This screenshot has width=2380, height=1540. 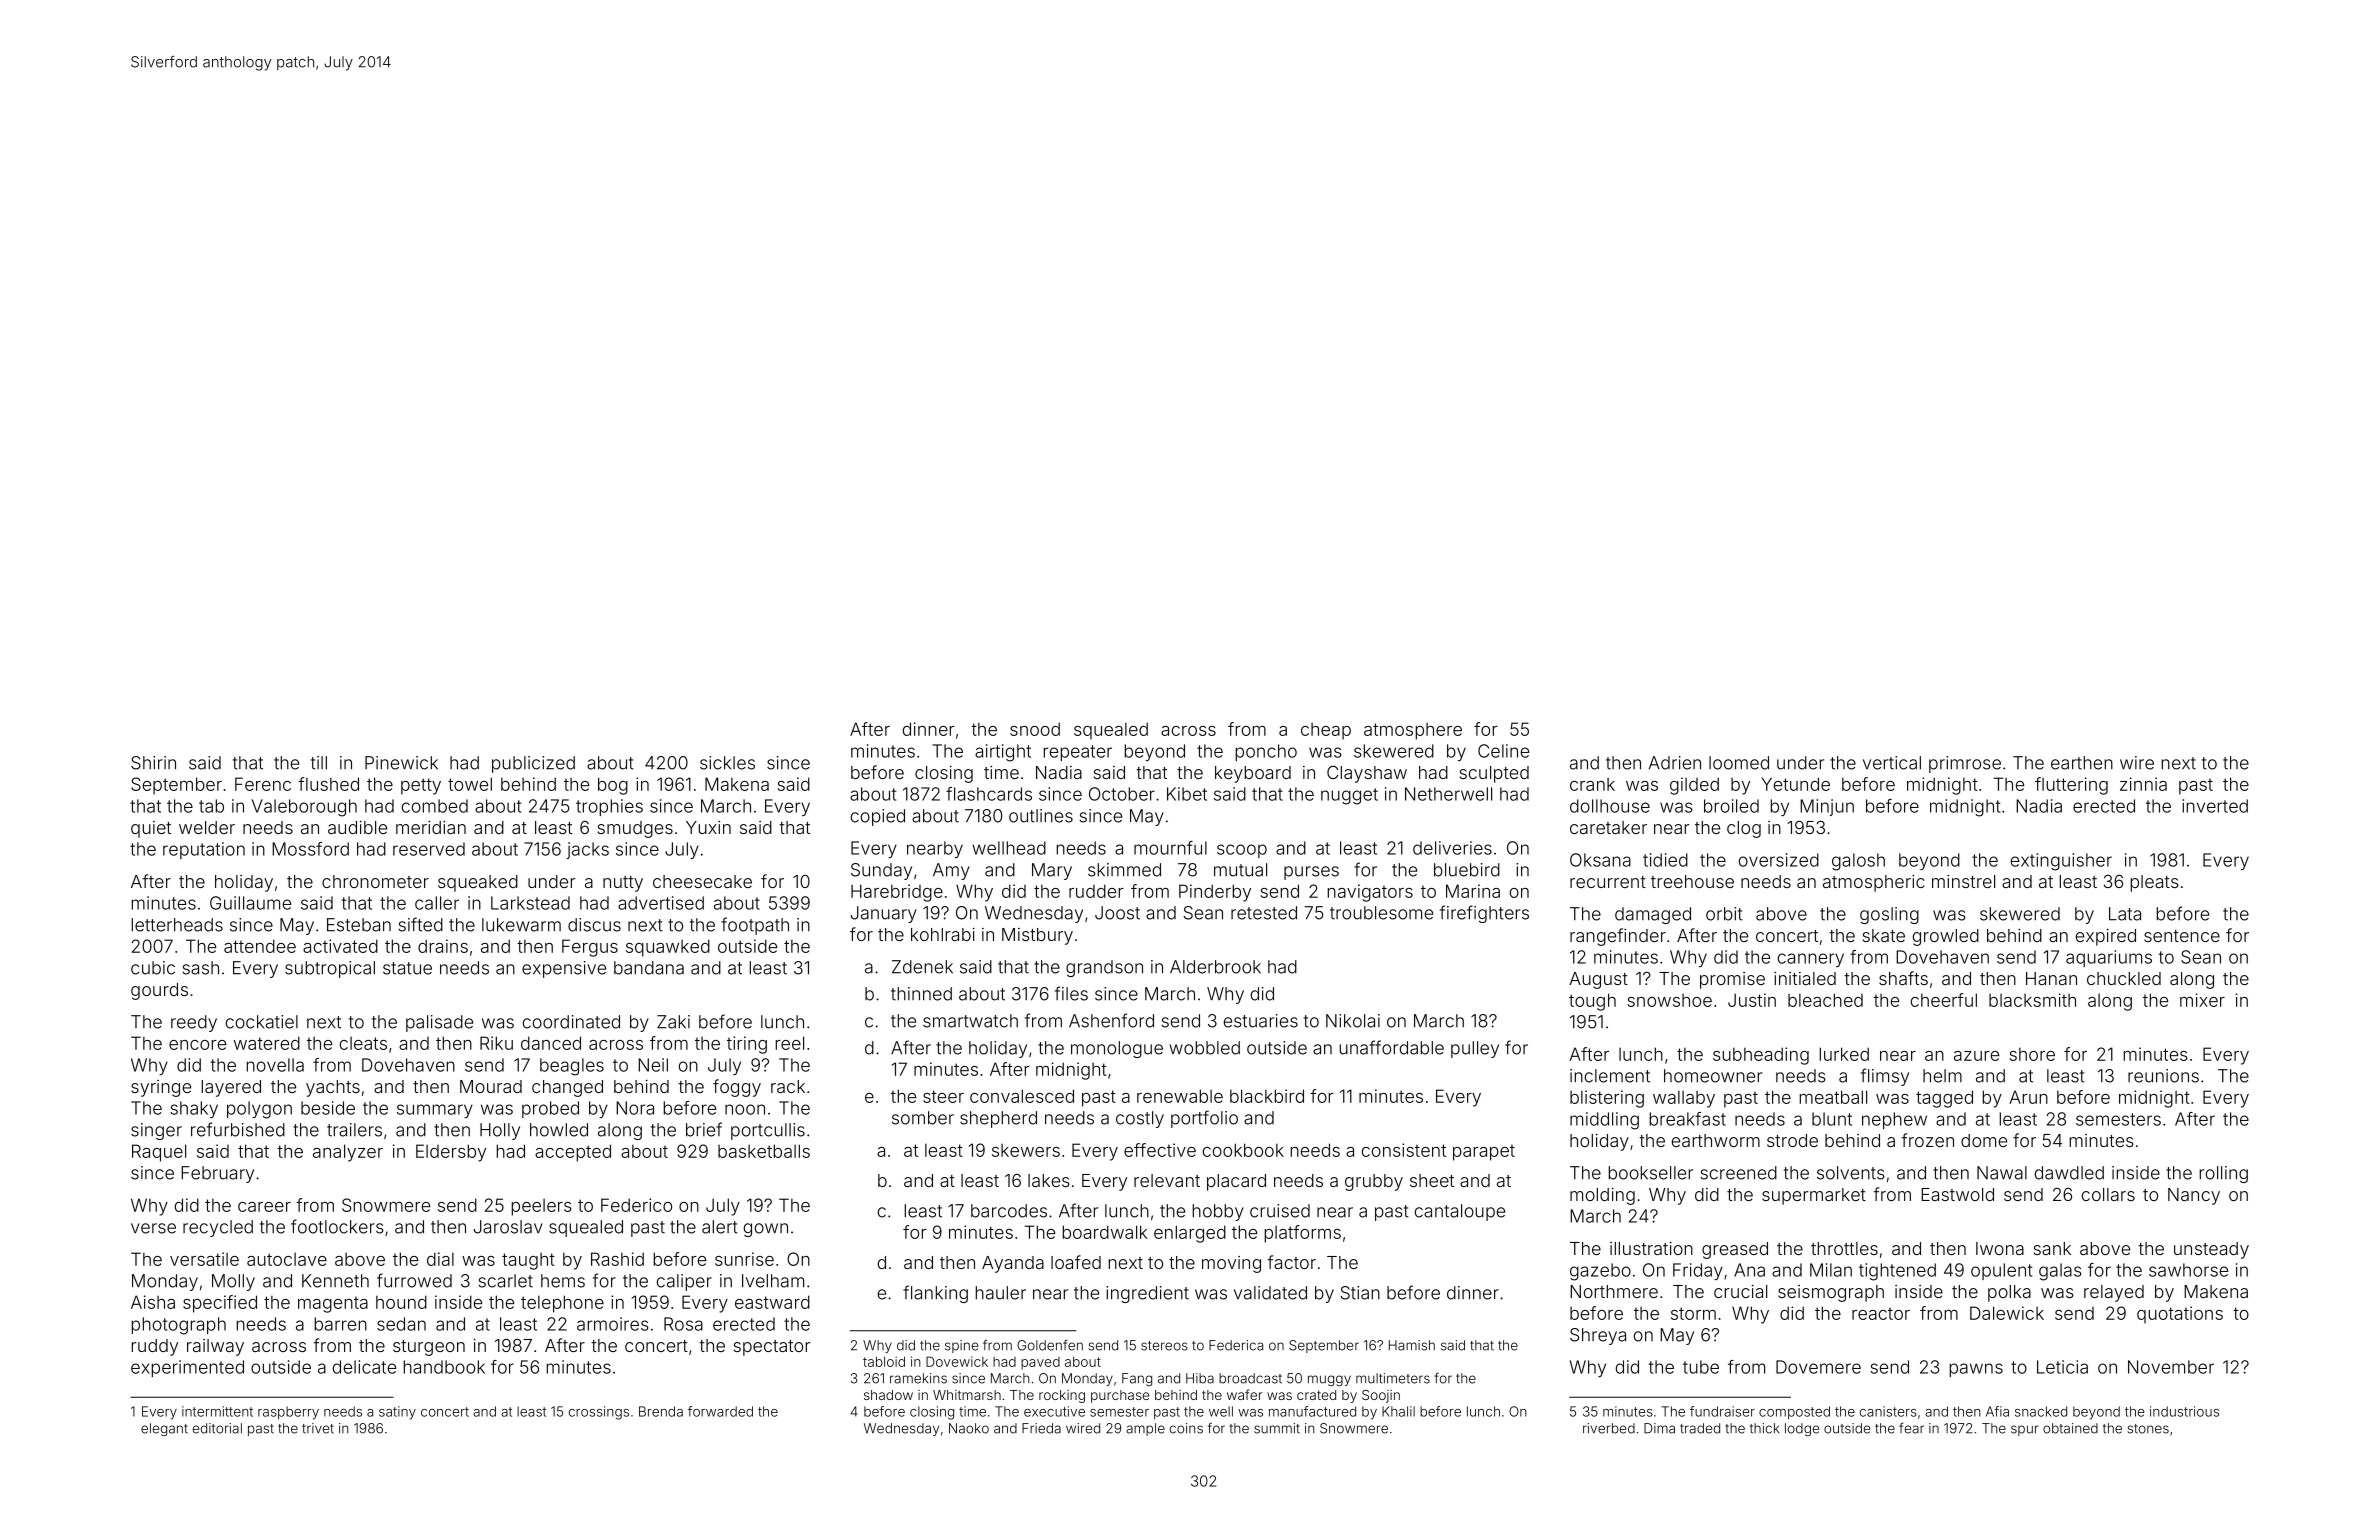 What do you see at coordinates (2211, 1250) in the screenshot?
I see `unsteady` at bounding box center [2211, 1250].
